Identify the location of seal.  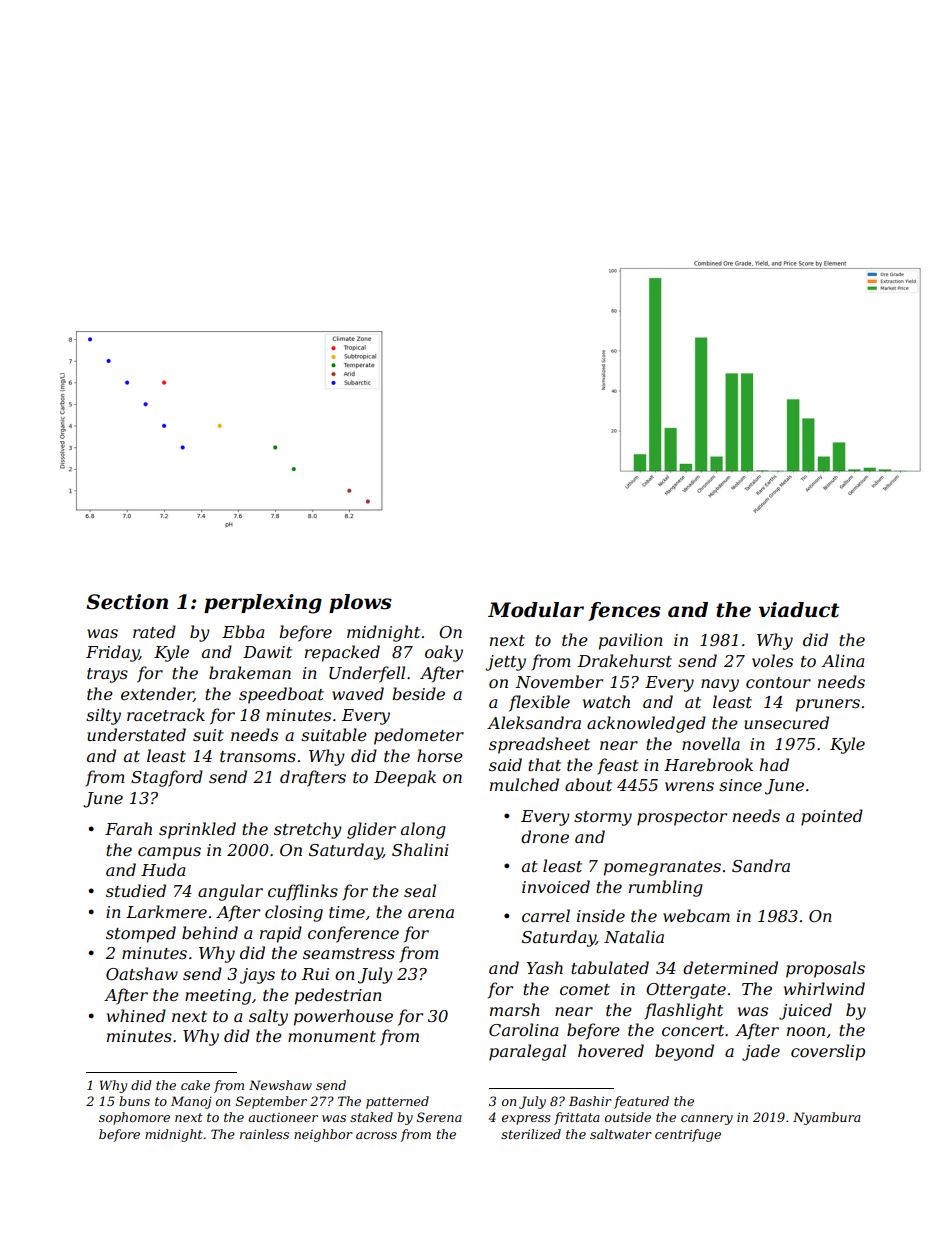
(420, 890).
